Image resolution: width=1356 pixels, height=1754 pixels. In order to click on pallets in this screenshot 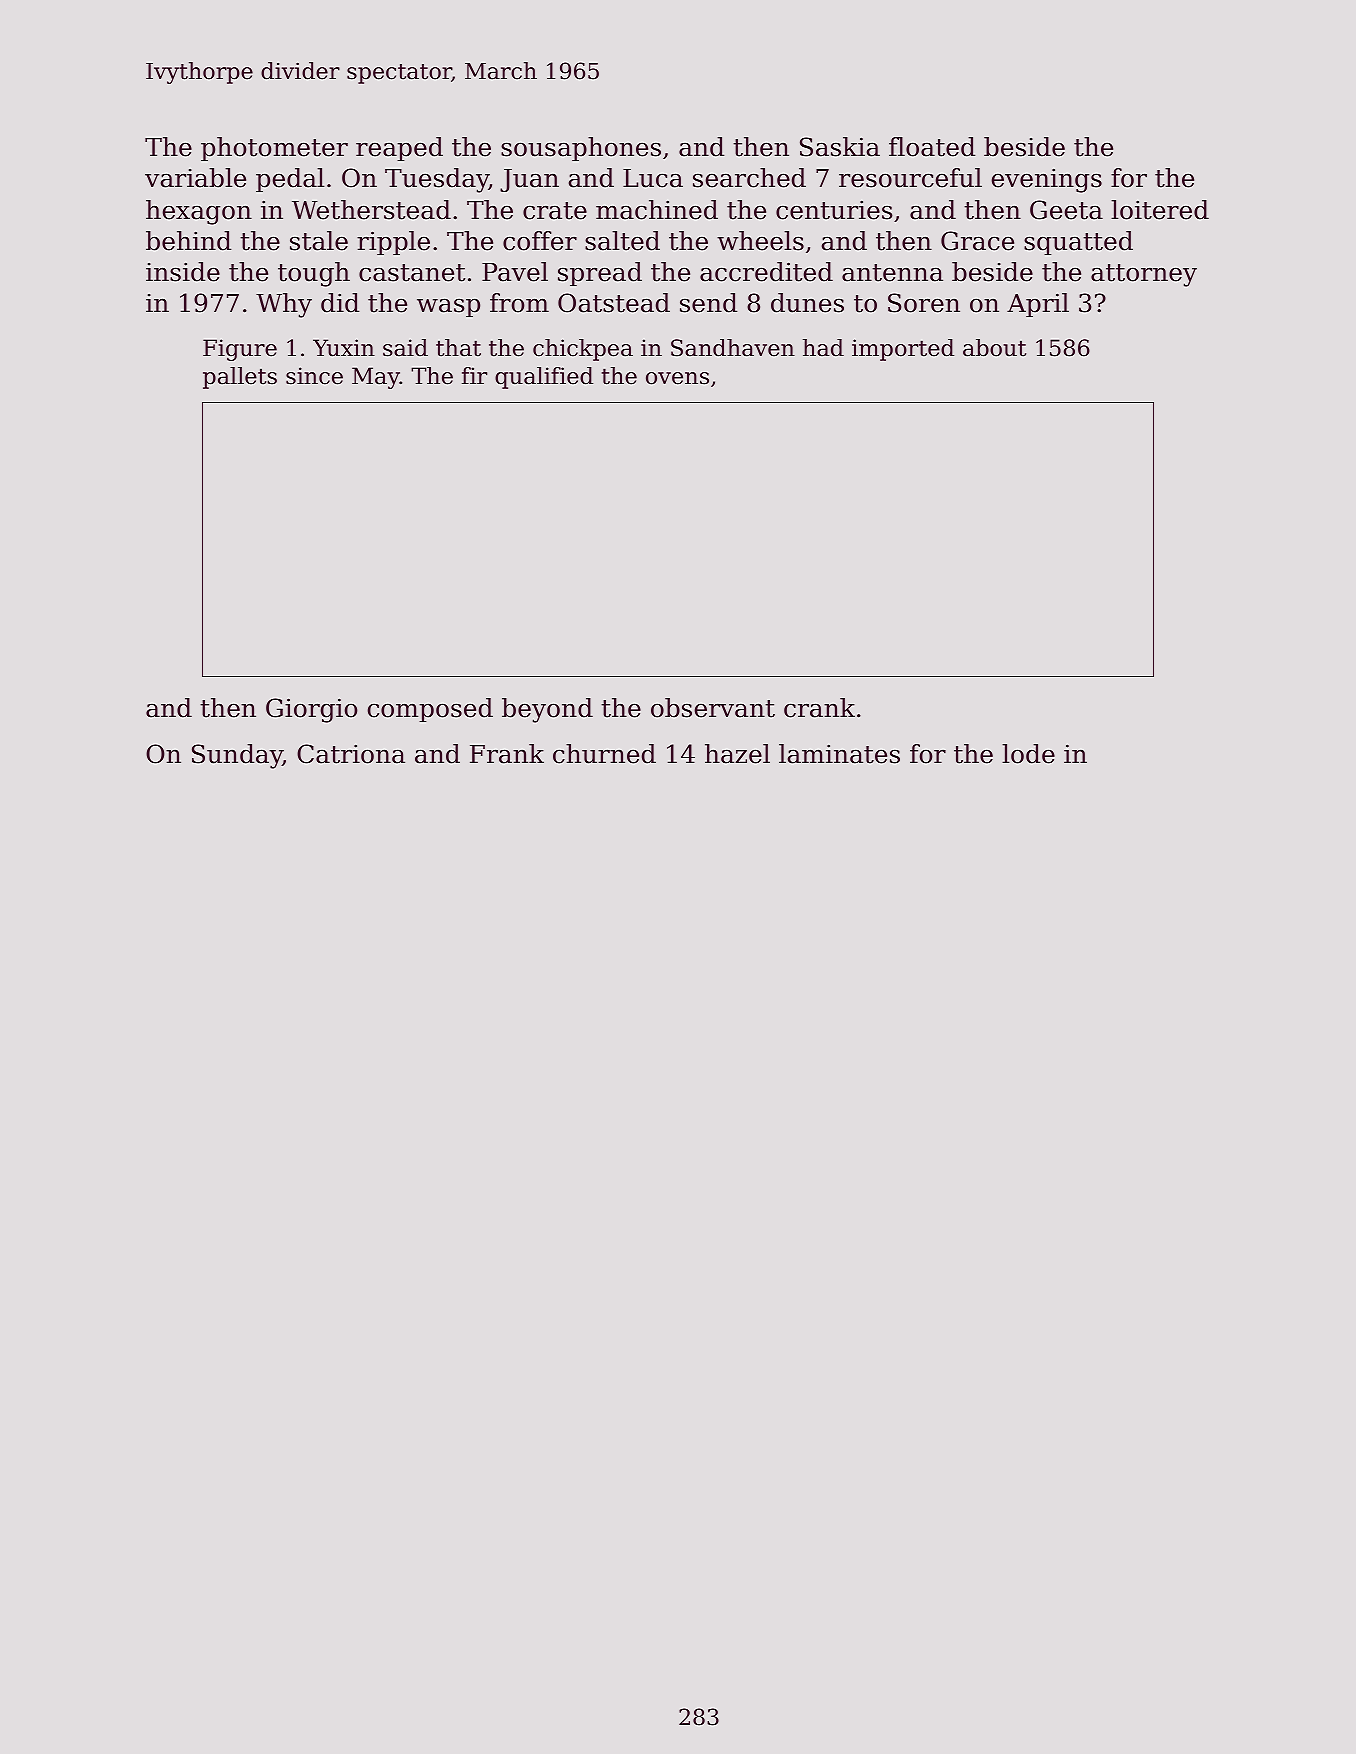, I will do `click(240, 378)`.
